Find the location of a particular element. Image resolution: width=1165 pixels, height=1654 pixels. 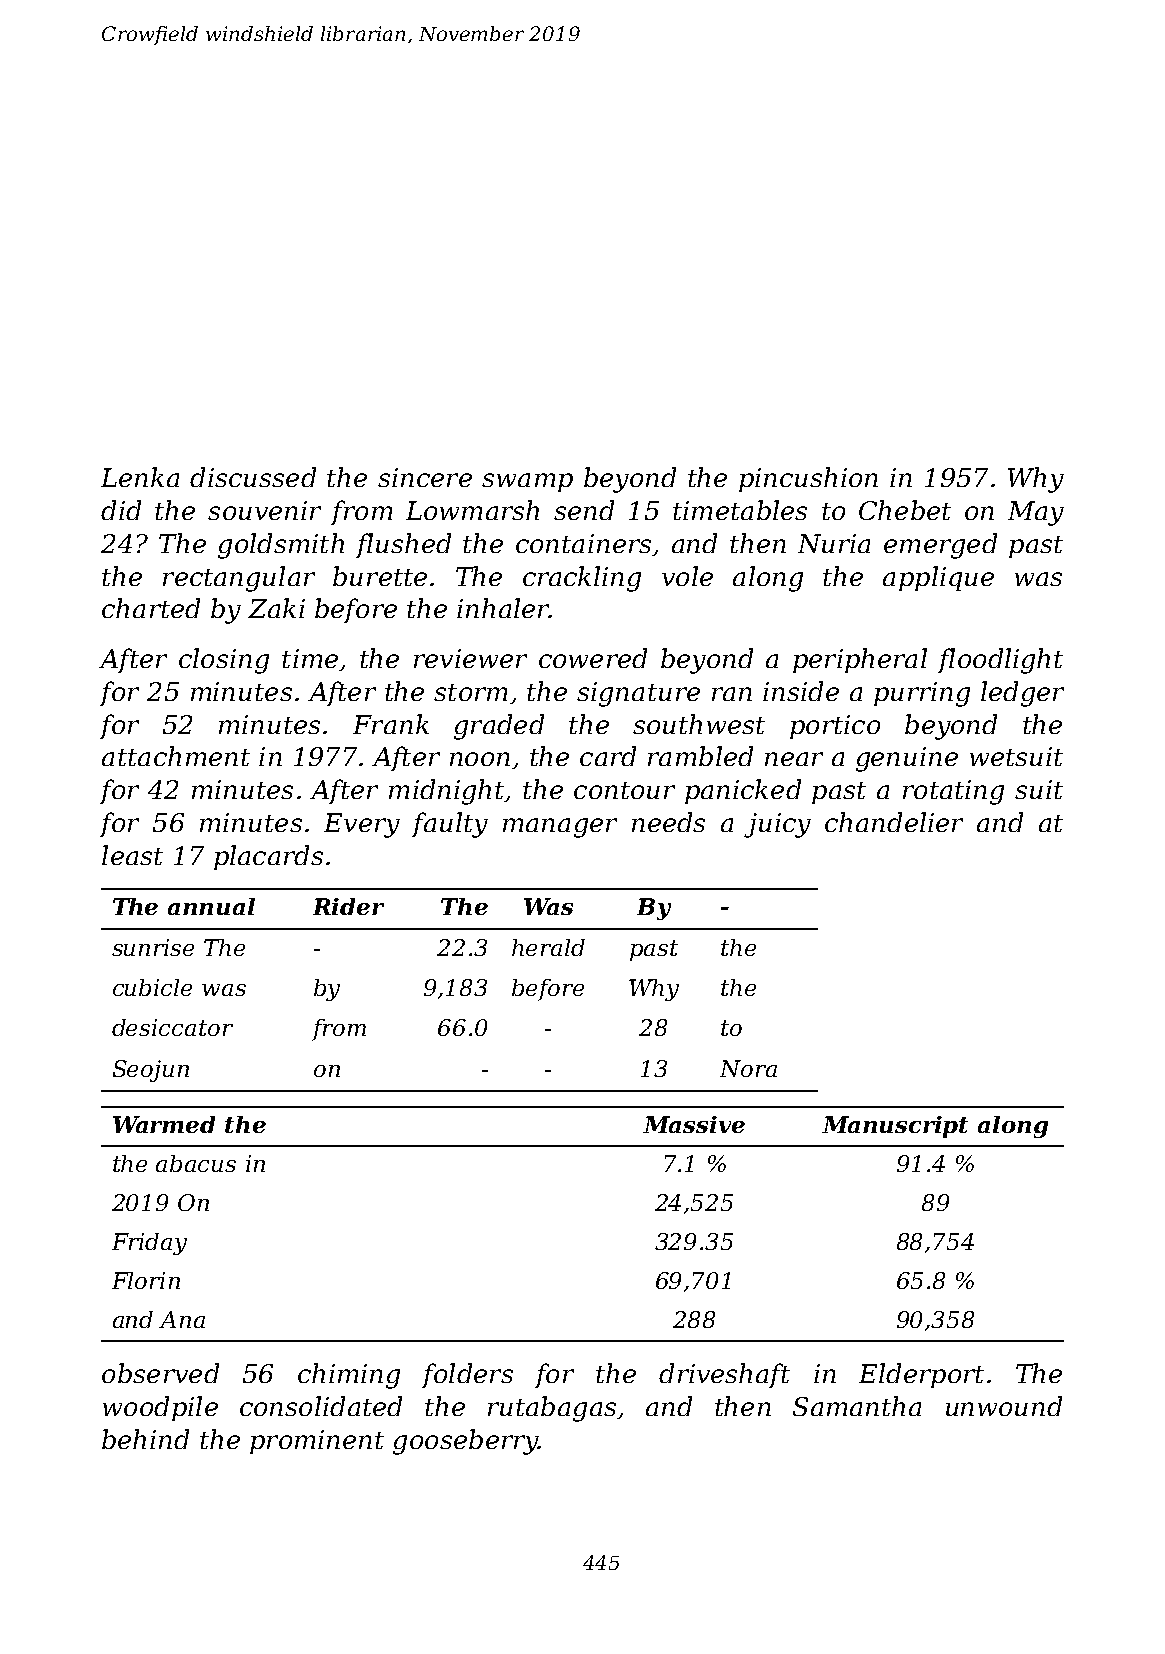

burette is located at coordinates (380, 576).
